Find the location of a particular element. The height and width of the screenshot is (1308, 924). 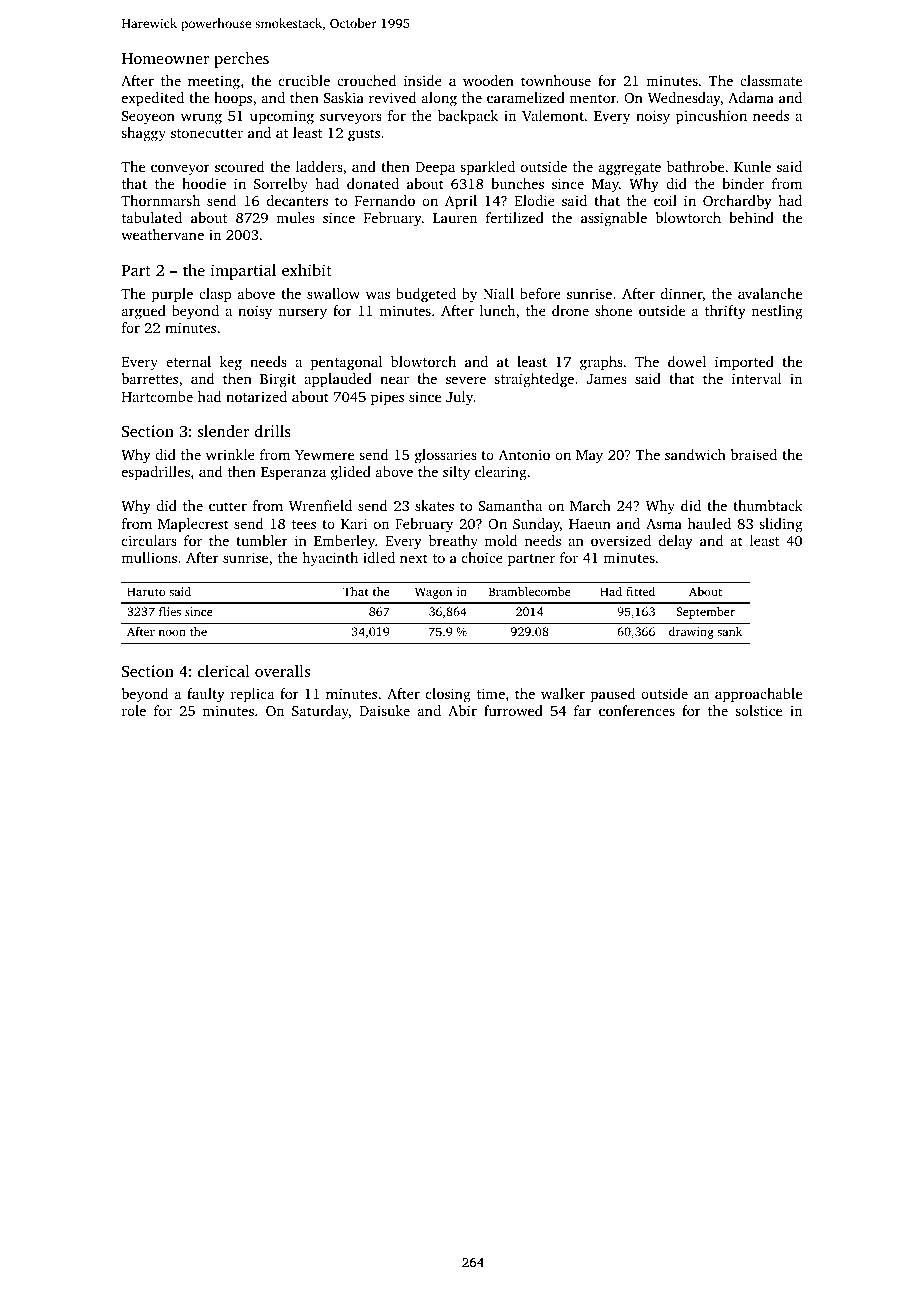

argued is located at coordinates (144, 312).
